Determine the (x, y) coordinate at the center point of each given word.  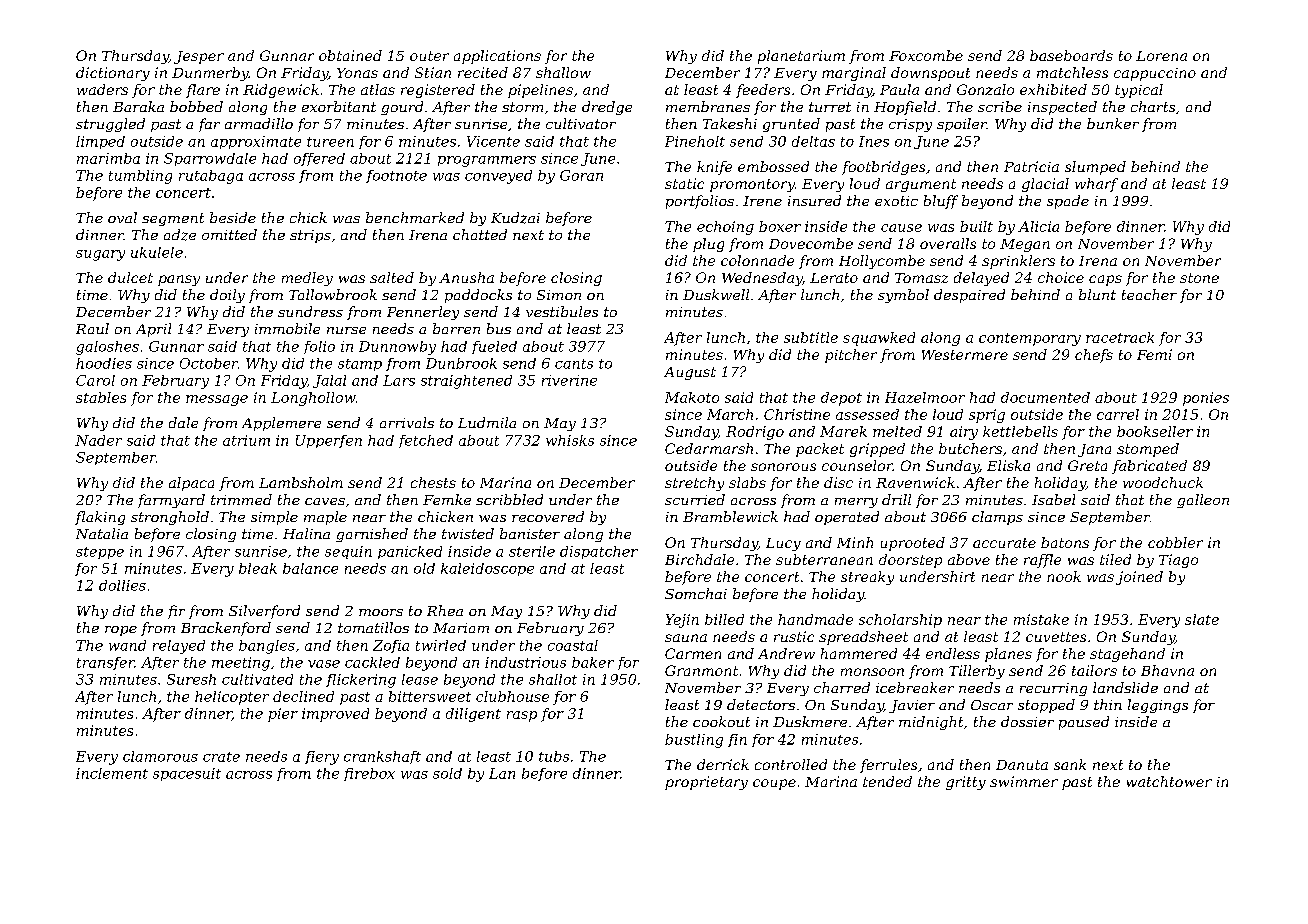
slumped (1095, 168)
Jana (1094, 450)
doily (227, 296)
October (209, 363)
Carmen (693, 653)
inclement (112, 773)
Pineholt (695, 141)
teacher (1149, 294)
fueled (494, 347)
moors (381, 612)
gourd (402, 108)
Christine (797, 414)
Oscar (992, 705)
